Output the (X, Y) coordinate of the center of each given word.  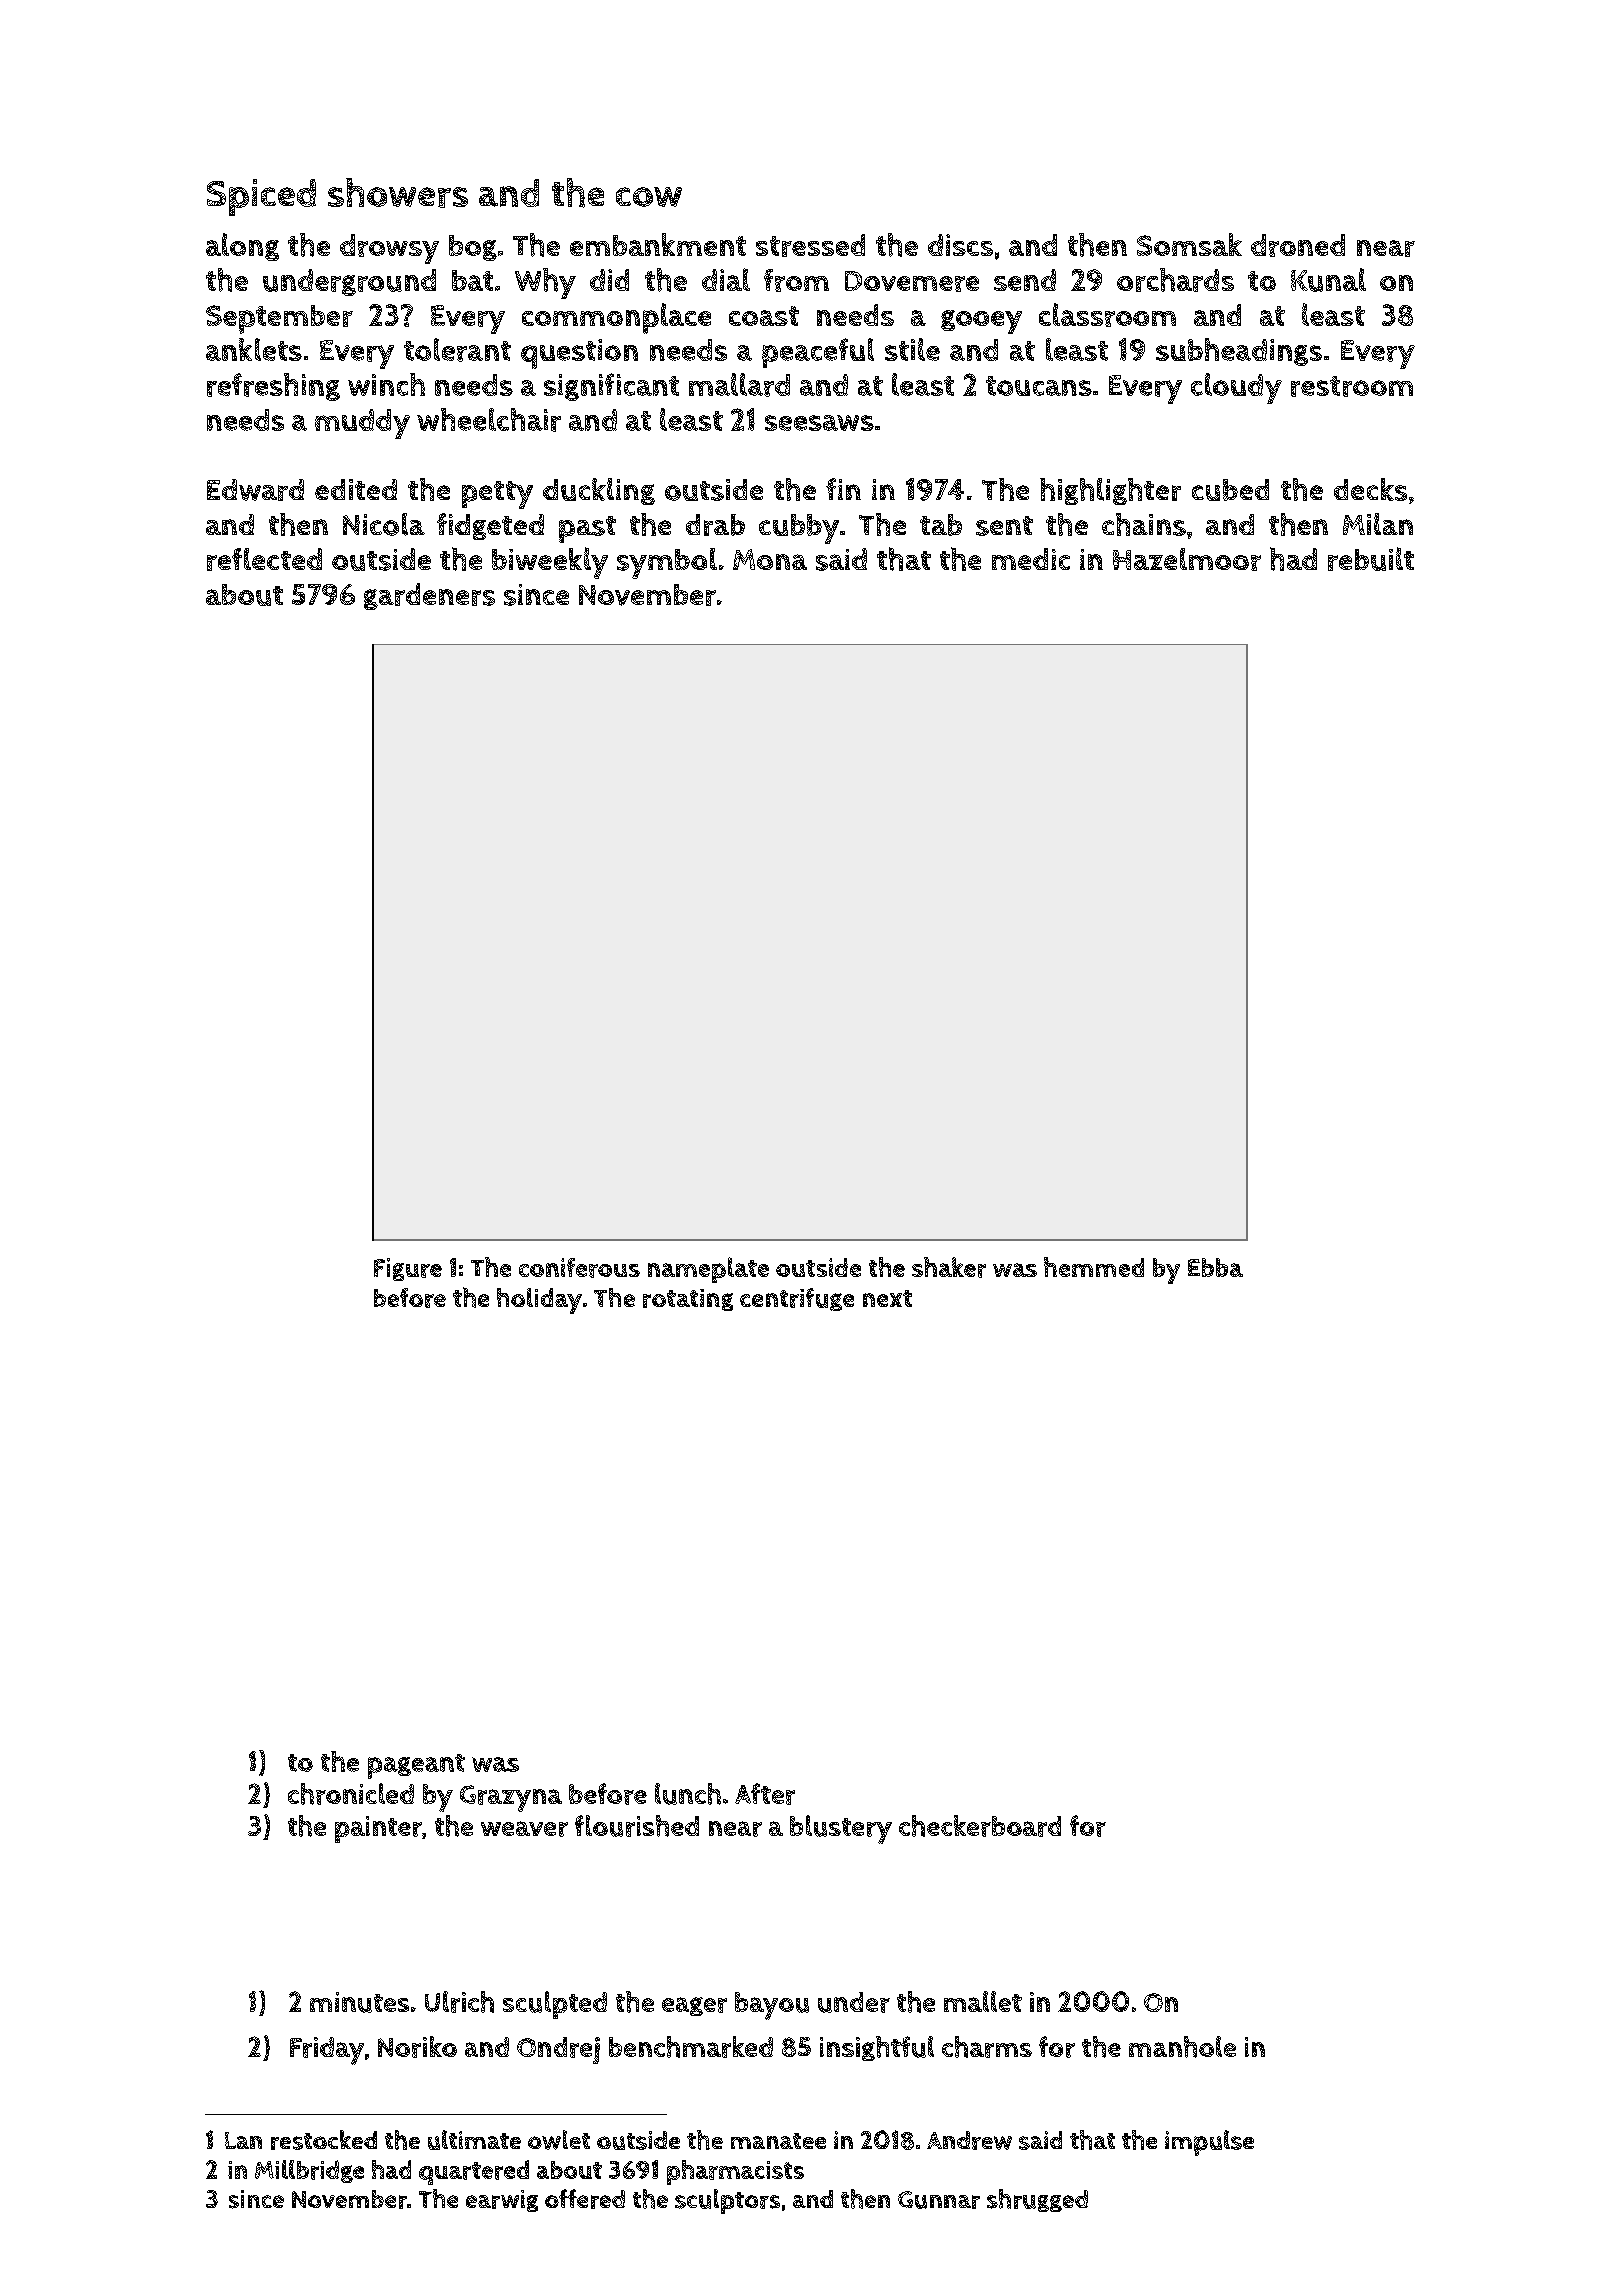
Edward (255, 490)
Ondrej (558, 2050)
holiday (539, 1301)
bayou (772, 2006)
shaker (949, 1267)
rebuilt (1371, 559)
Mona (770, 559)
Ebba (1215, 1267)
